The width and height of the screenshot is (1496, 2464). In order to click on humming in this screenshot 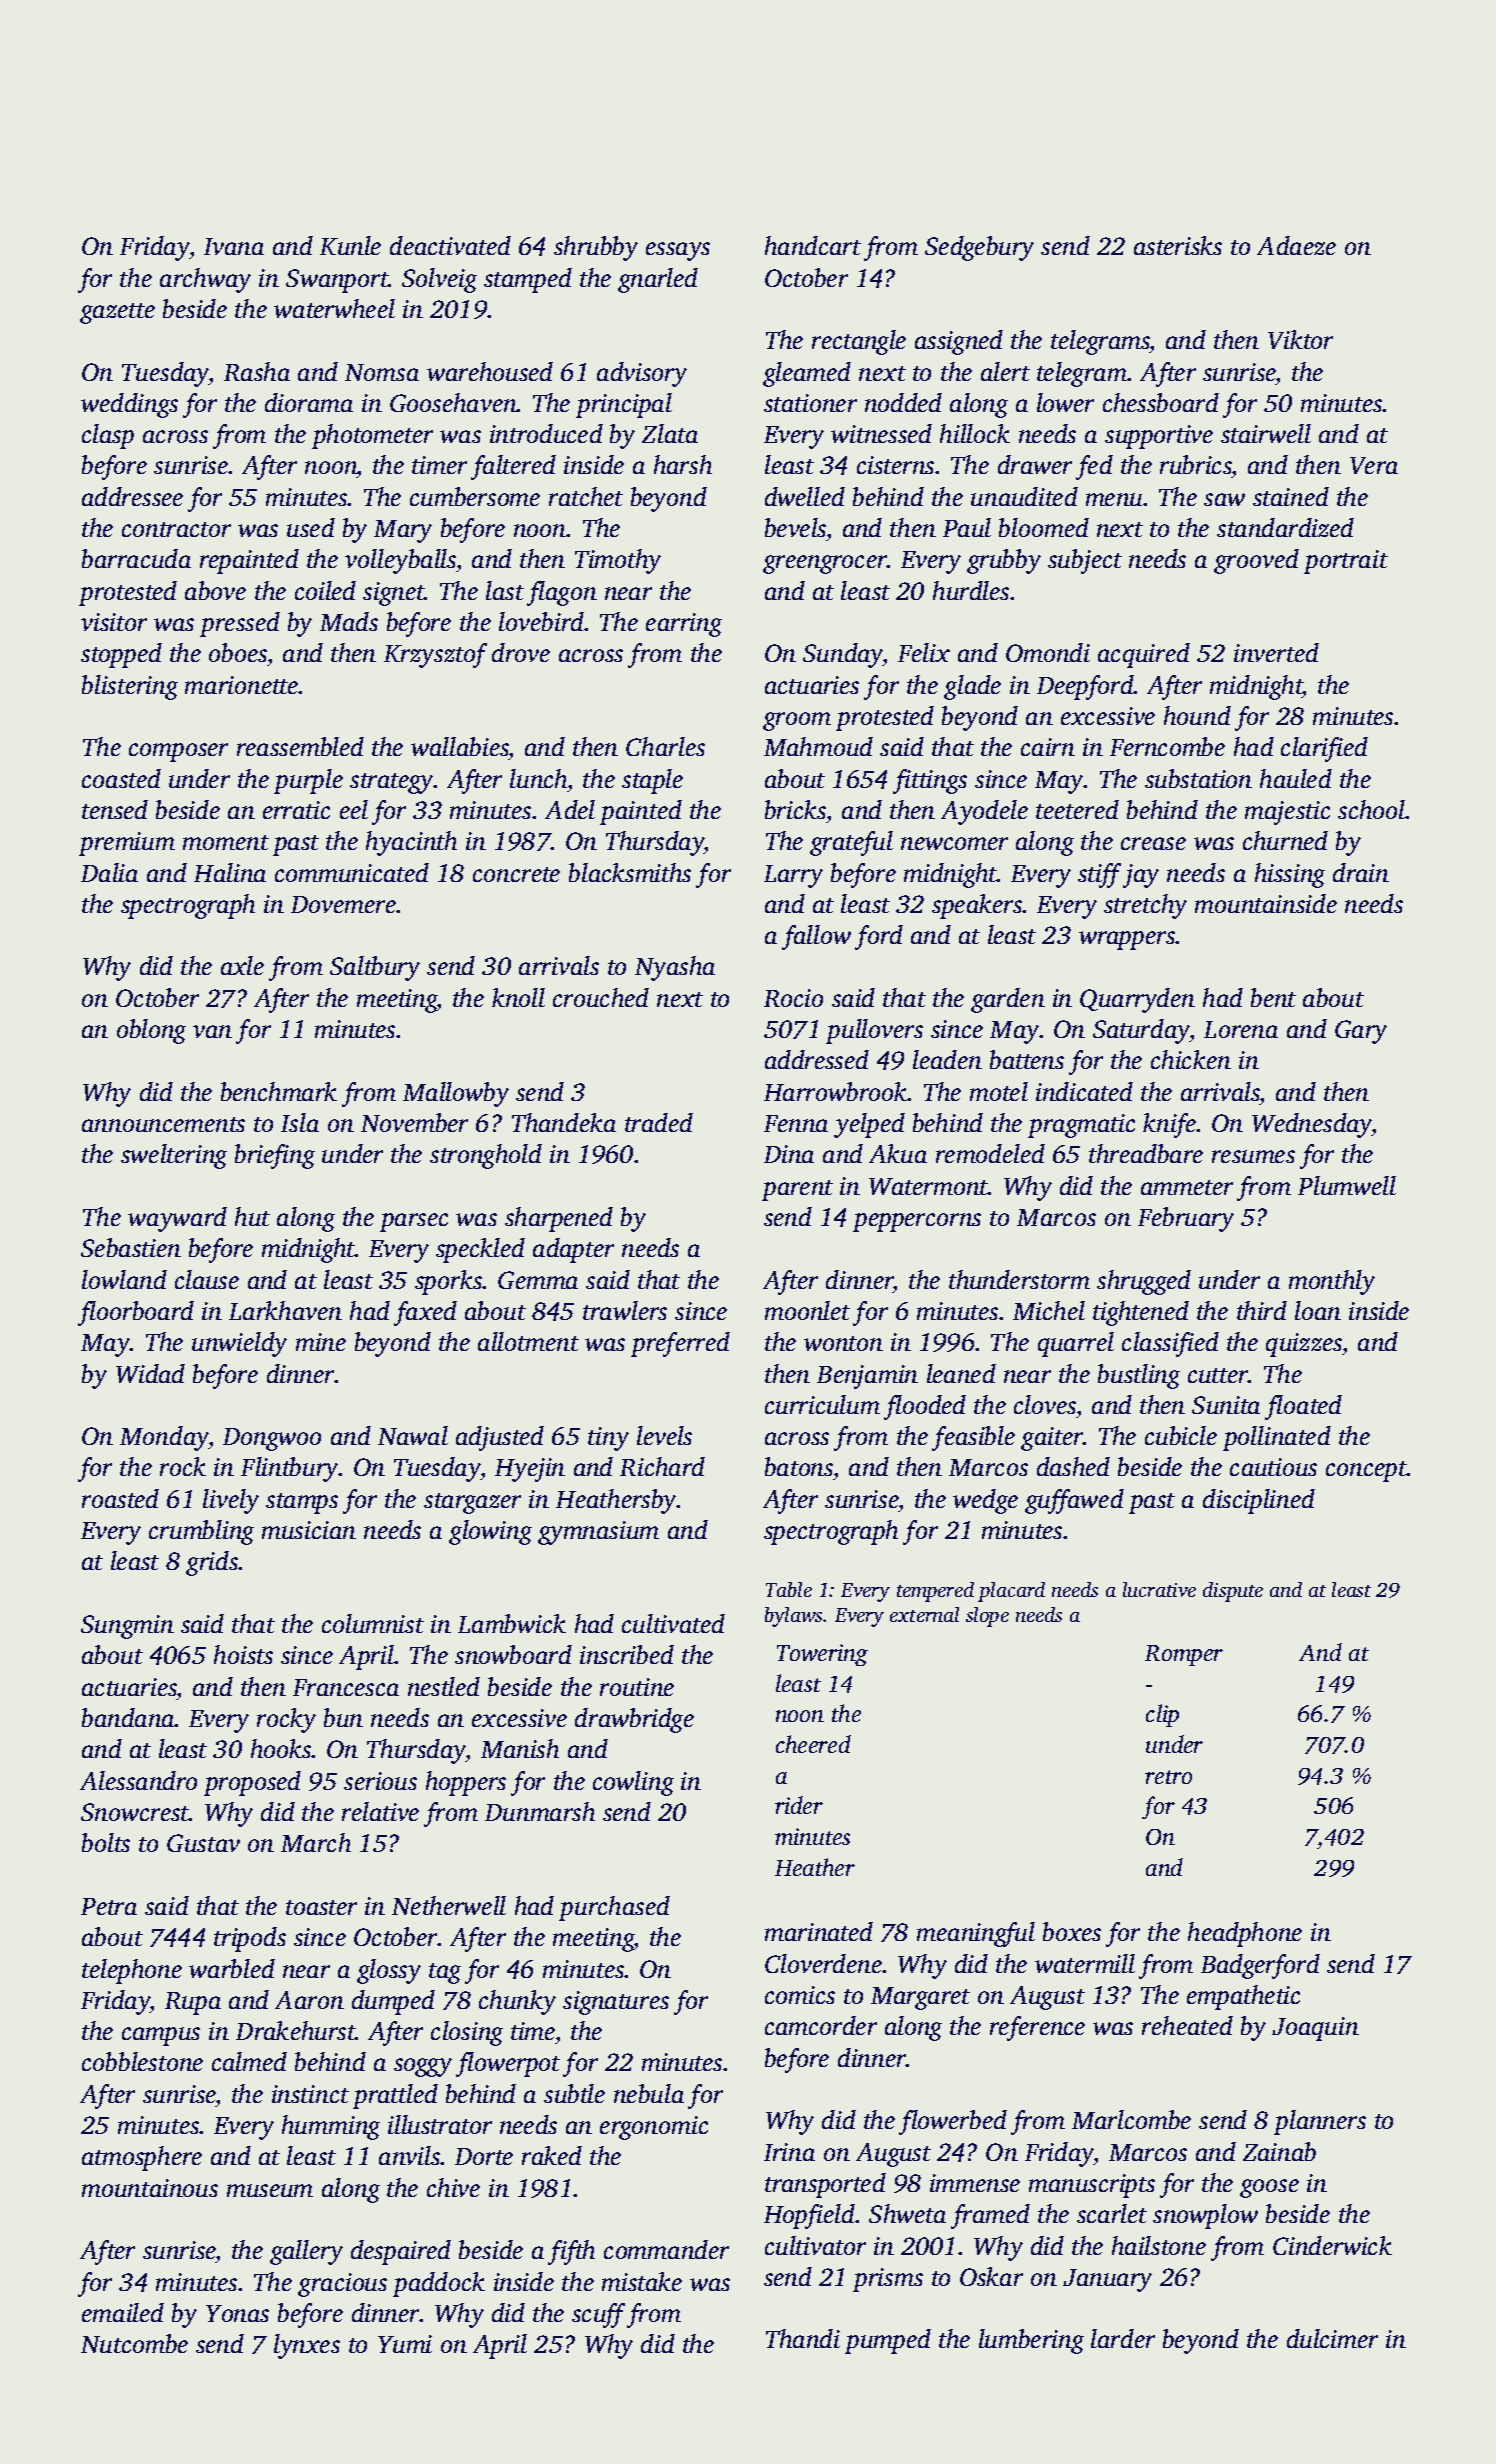, I will do `click(331, 2127)`.
